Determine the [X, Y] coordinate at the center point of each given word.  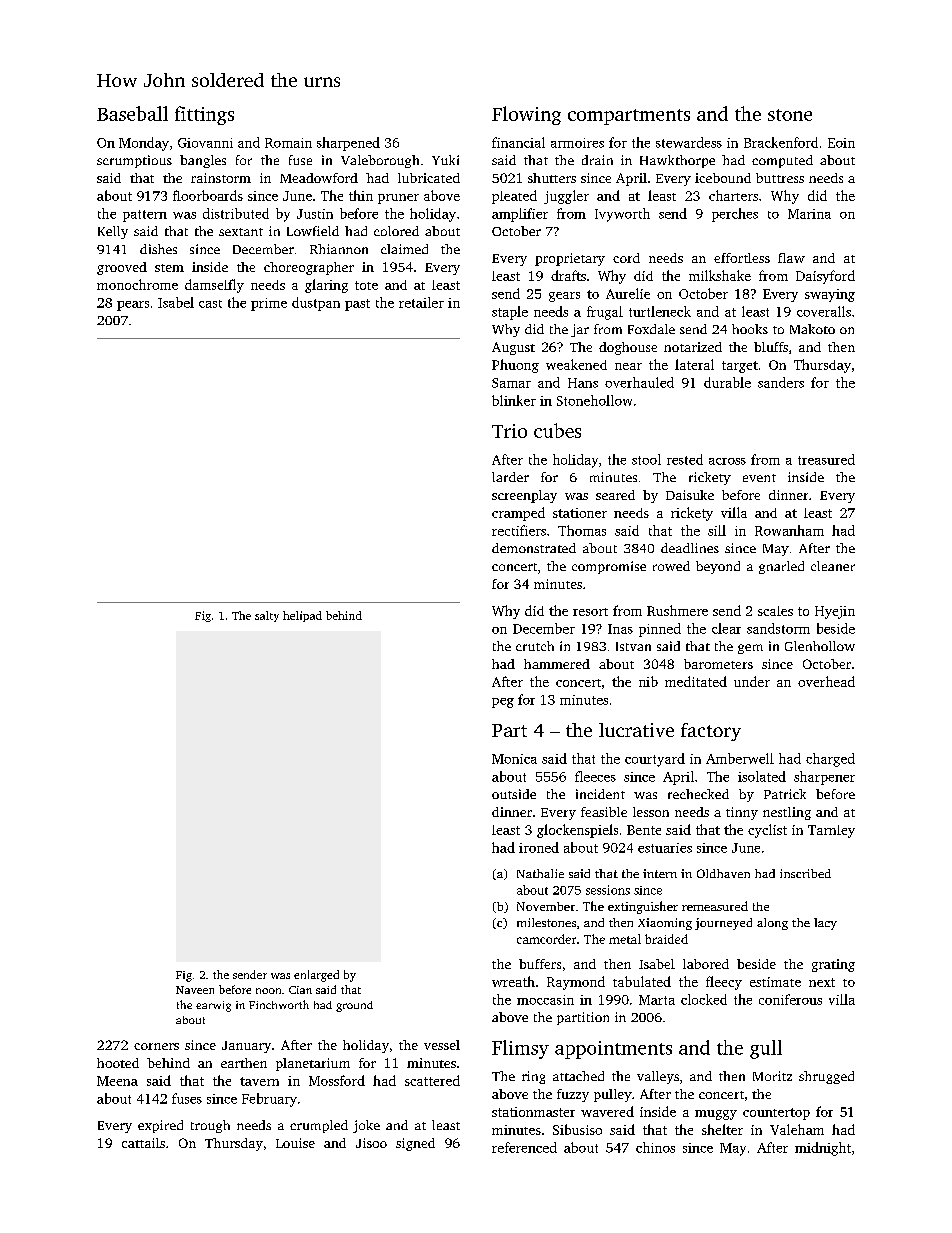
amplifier [520, 215]
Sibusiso [577, 1129]
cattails [143, 1143]
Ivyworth [622, 215]
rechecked [698, 794]
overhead [826, 681]
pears [133, 306]
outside [514, 794]
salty [267, 616]
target [740, 367]
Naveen [195, 990]
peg [503, 703]
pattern [145, 216]
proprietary [570, 259]
